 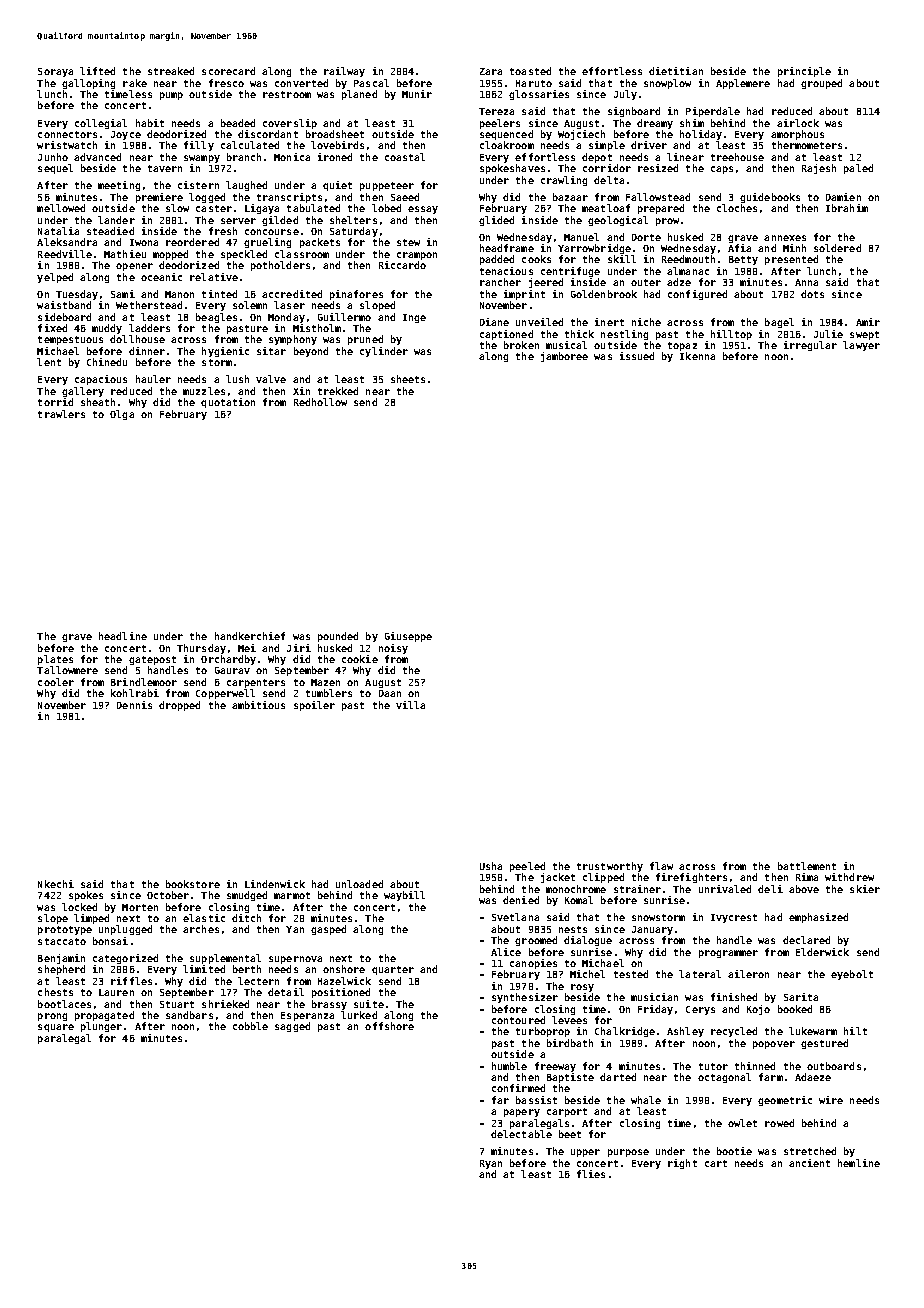 What do you see at coordinates (344, 72) in the image?
I see `railway` at bounding box center [344, 72].
